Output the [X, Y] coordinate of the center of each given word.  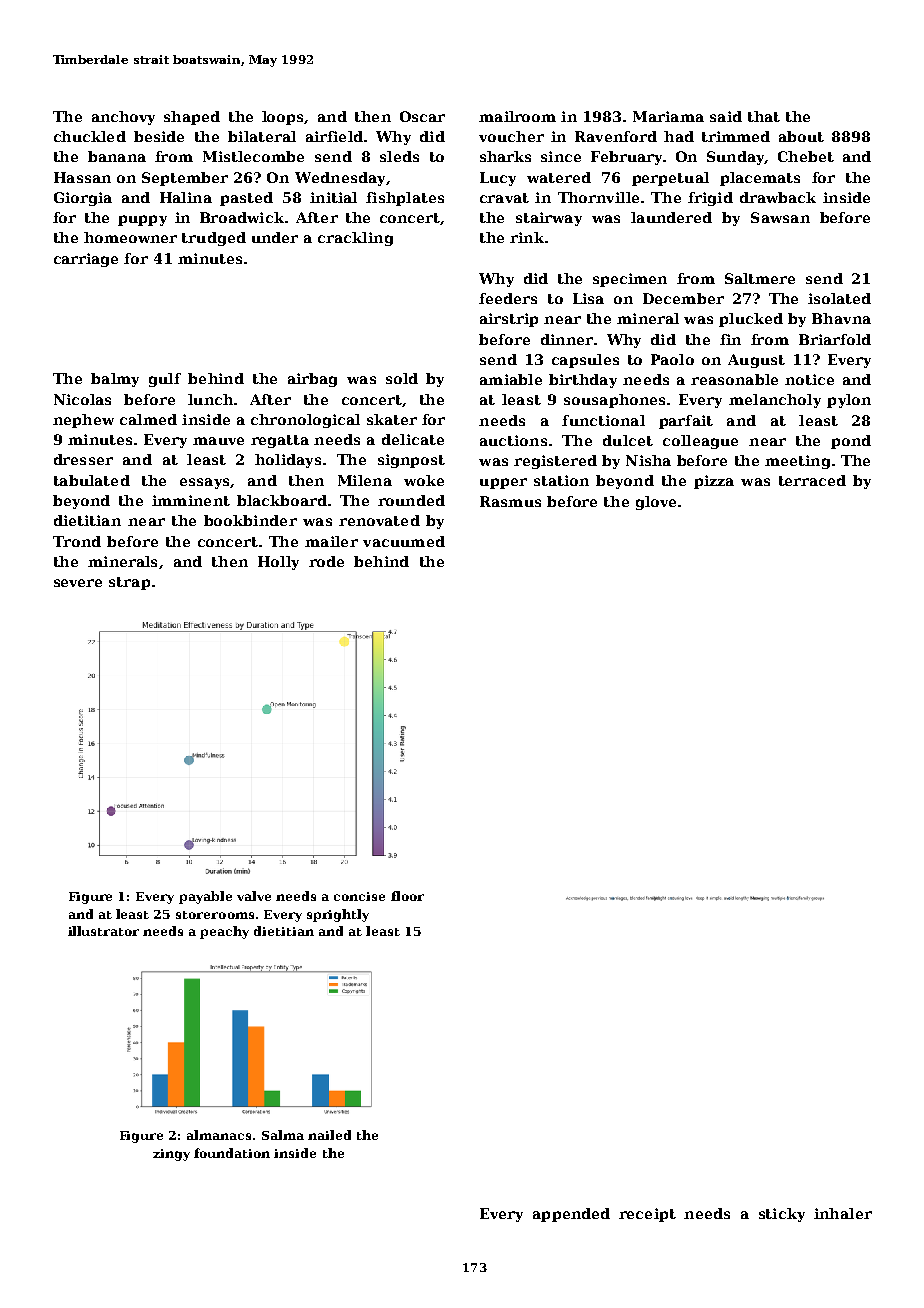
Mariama [668, 116]
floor [407, 896]
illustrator [103, 931]
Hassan [82, 177]
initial [333, 197]
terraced [812, 480]
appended [571, 1215]
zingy [171, 1155]
